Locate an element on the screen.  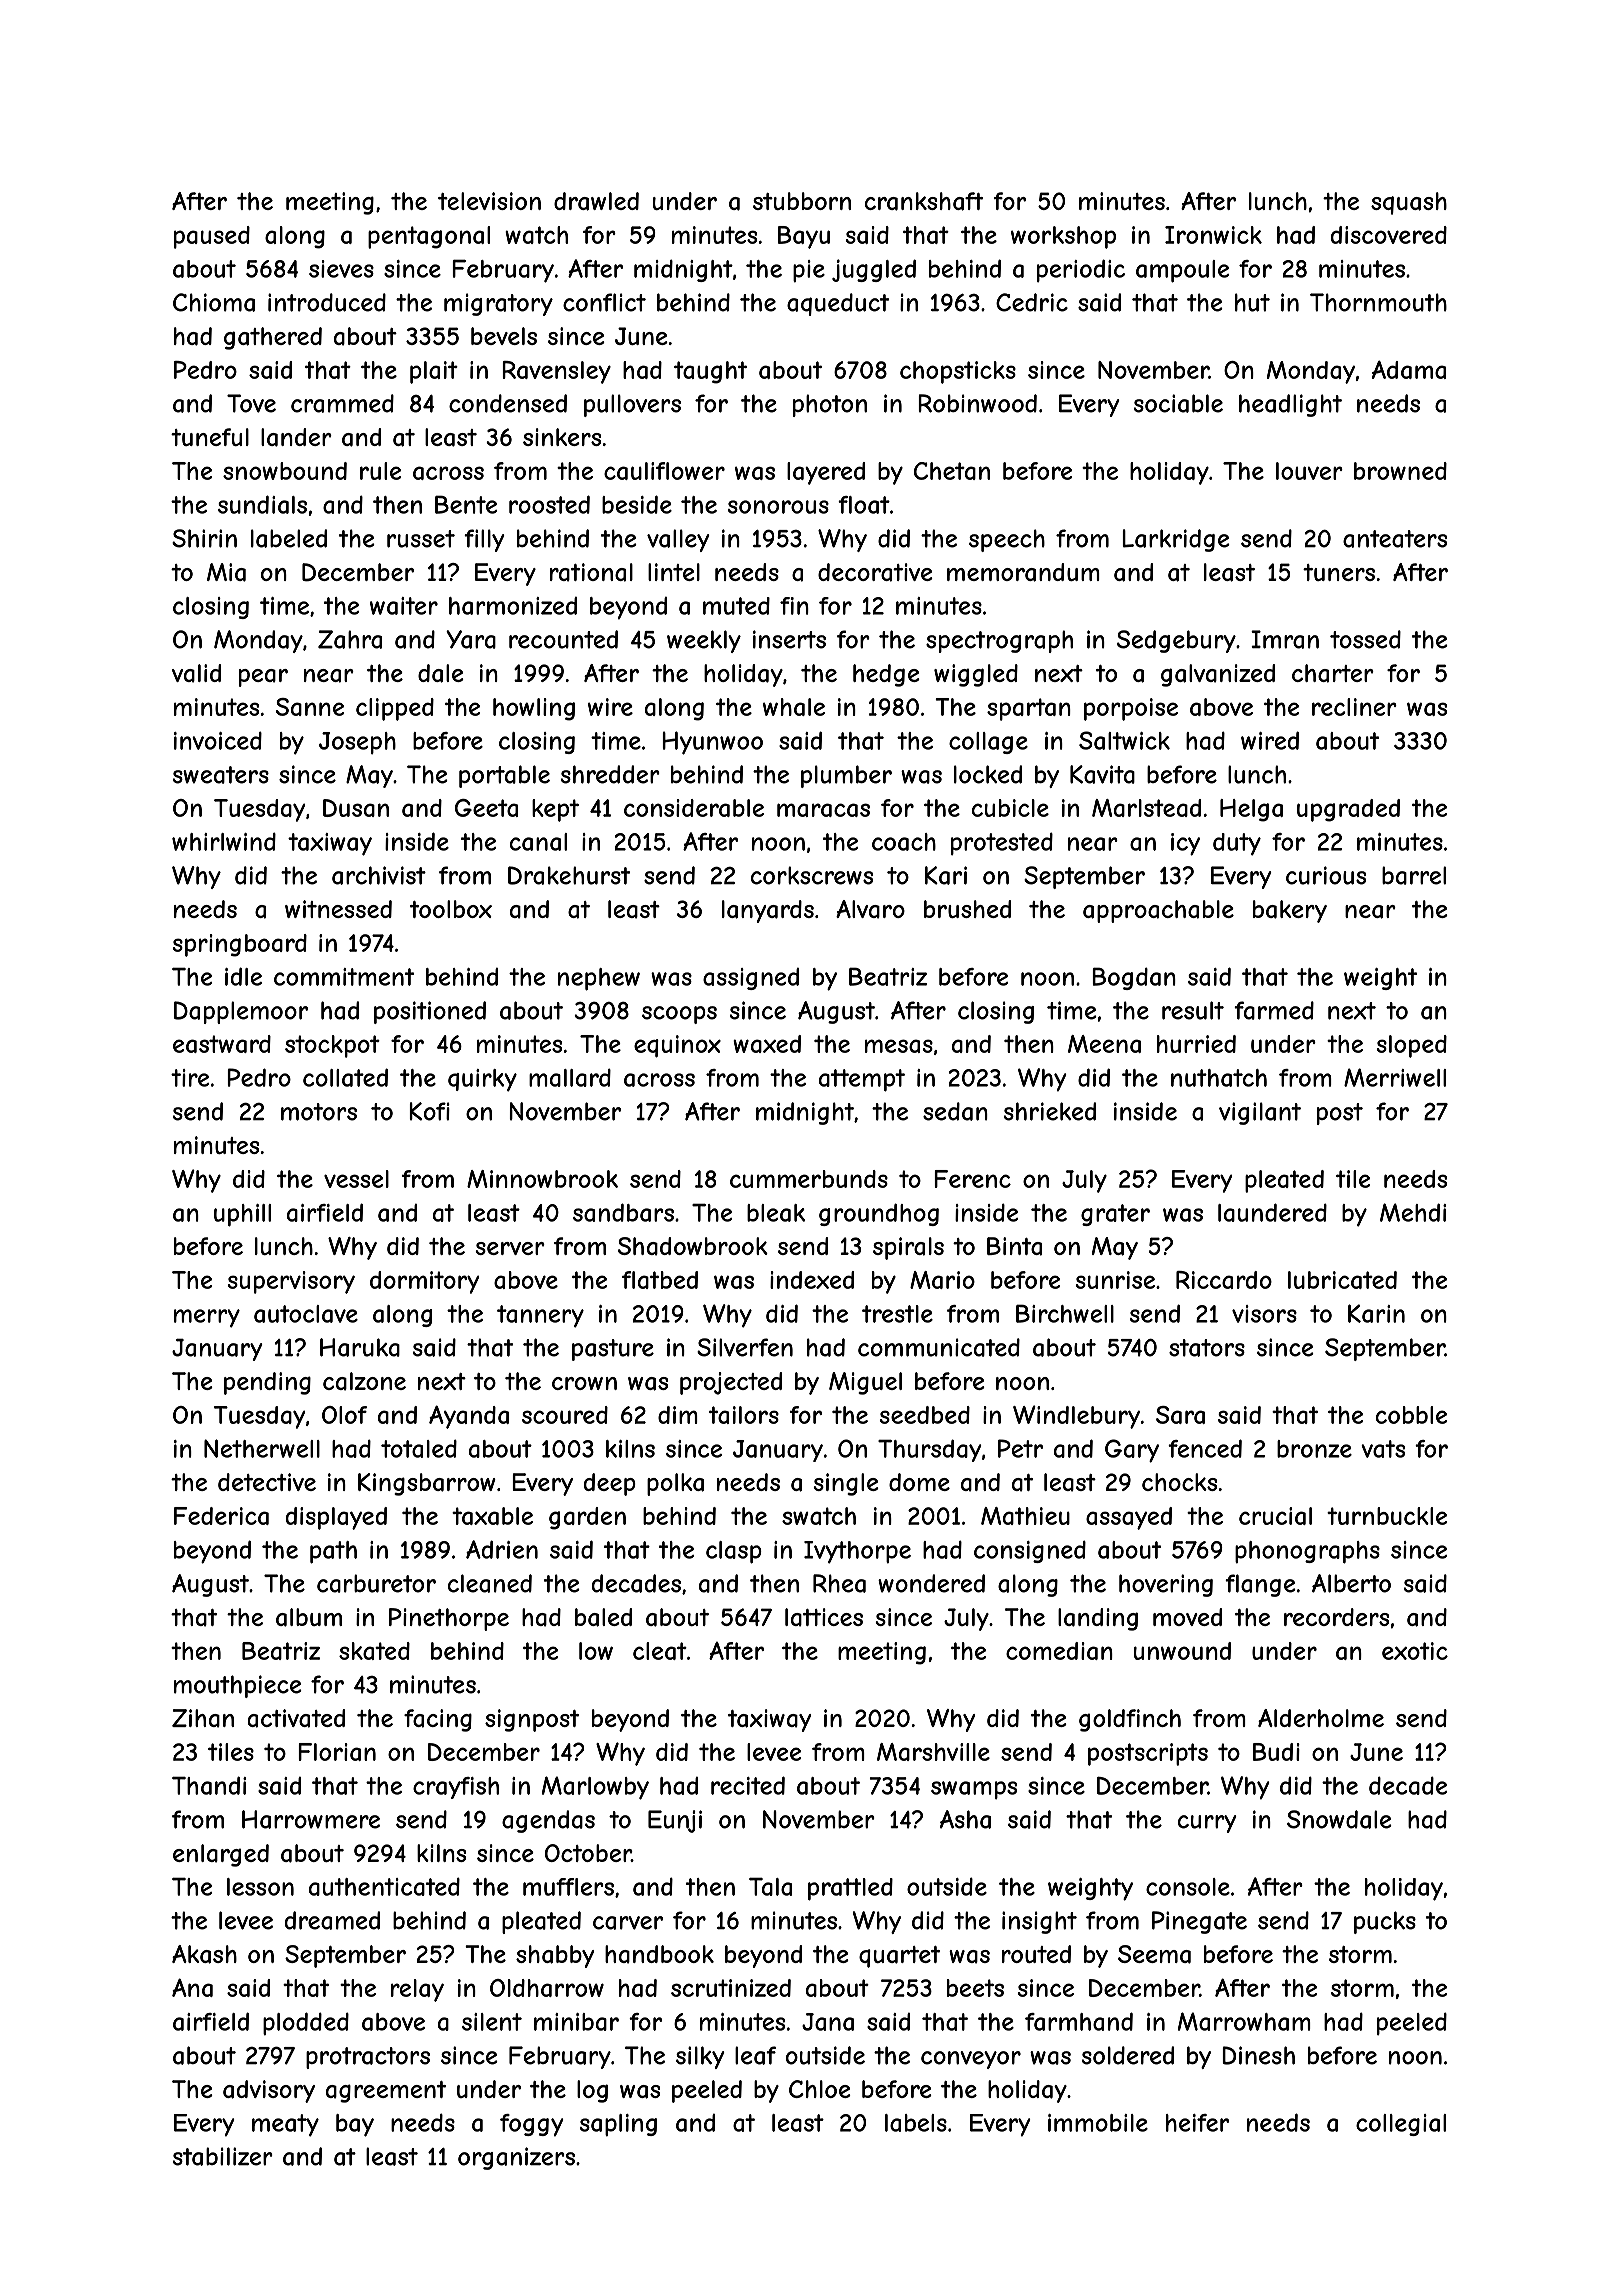
sweaters is located at coordinates (221, 775).
